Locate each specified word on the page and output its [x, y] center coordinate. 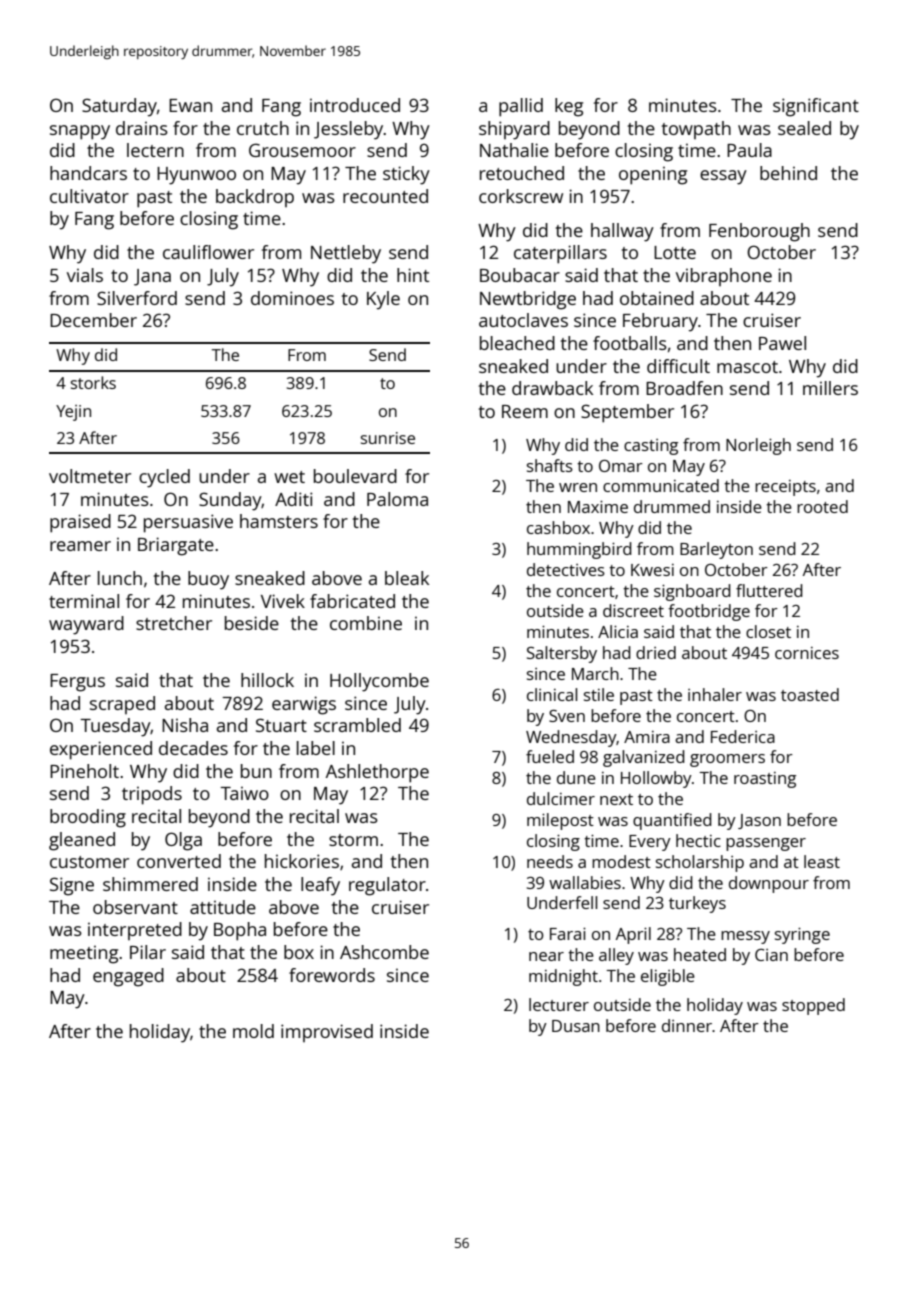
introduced [355, 105]
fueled [550, 756]
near [546, 956]
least [822, 861]
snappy [80, 132]
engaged [128, 977]
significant [816, 107]
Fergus [77, 683]
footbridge [709, 612]
